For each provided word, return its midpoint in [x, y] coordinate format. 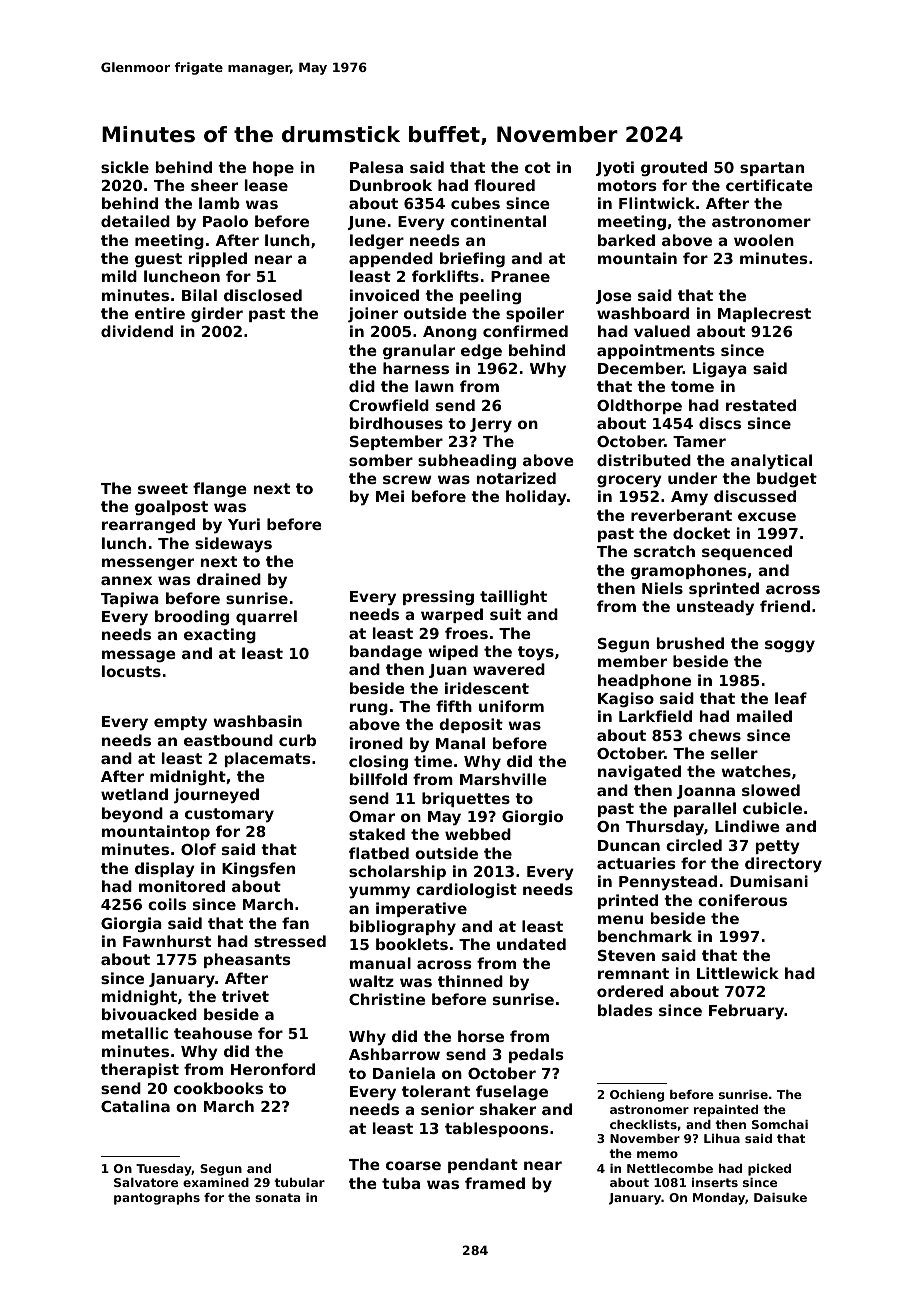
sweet [163, 488]
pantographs [157, 1199]
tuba [401, 1183]
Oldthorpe [639, 406]
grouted [674, 168]
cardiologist [466, 890]
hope [273, 168]
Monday [719, 1199]
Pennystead [668, 883]
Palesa [376, 167]
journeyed [216, 796]
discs [720, 423]
